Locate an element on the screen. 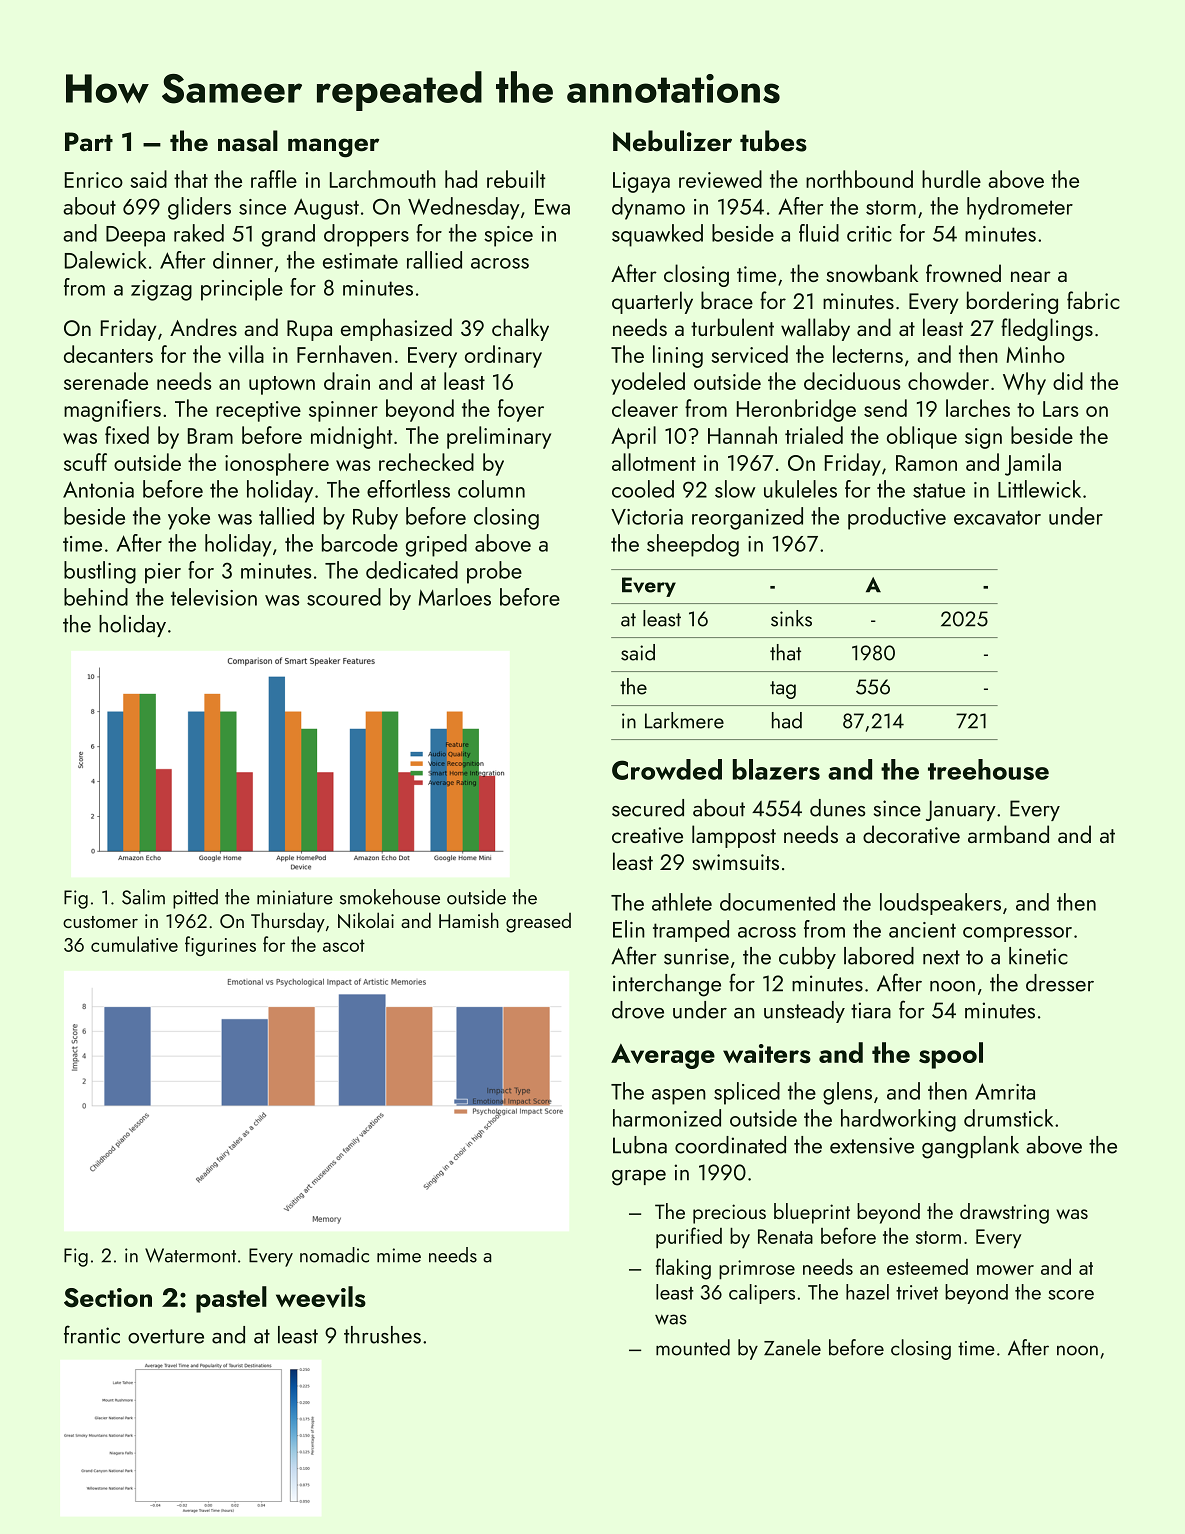 Image resolution: width=1185 pixels, height=1534 pixels. decorative is located at coordinates (911, 834).
